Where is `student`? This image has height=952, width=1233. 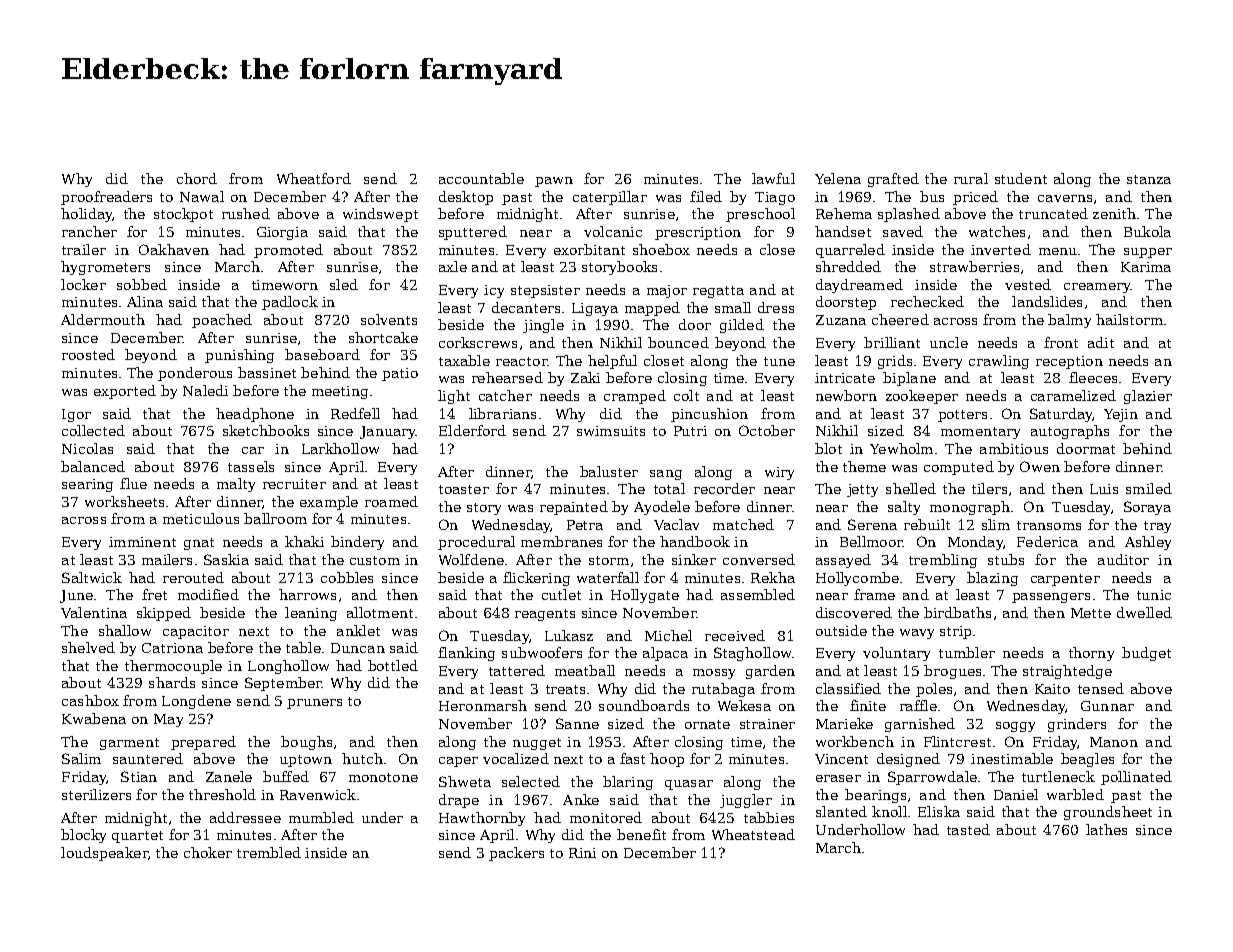 student is located at coordinates (1021, 178).
